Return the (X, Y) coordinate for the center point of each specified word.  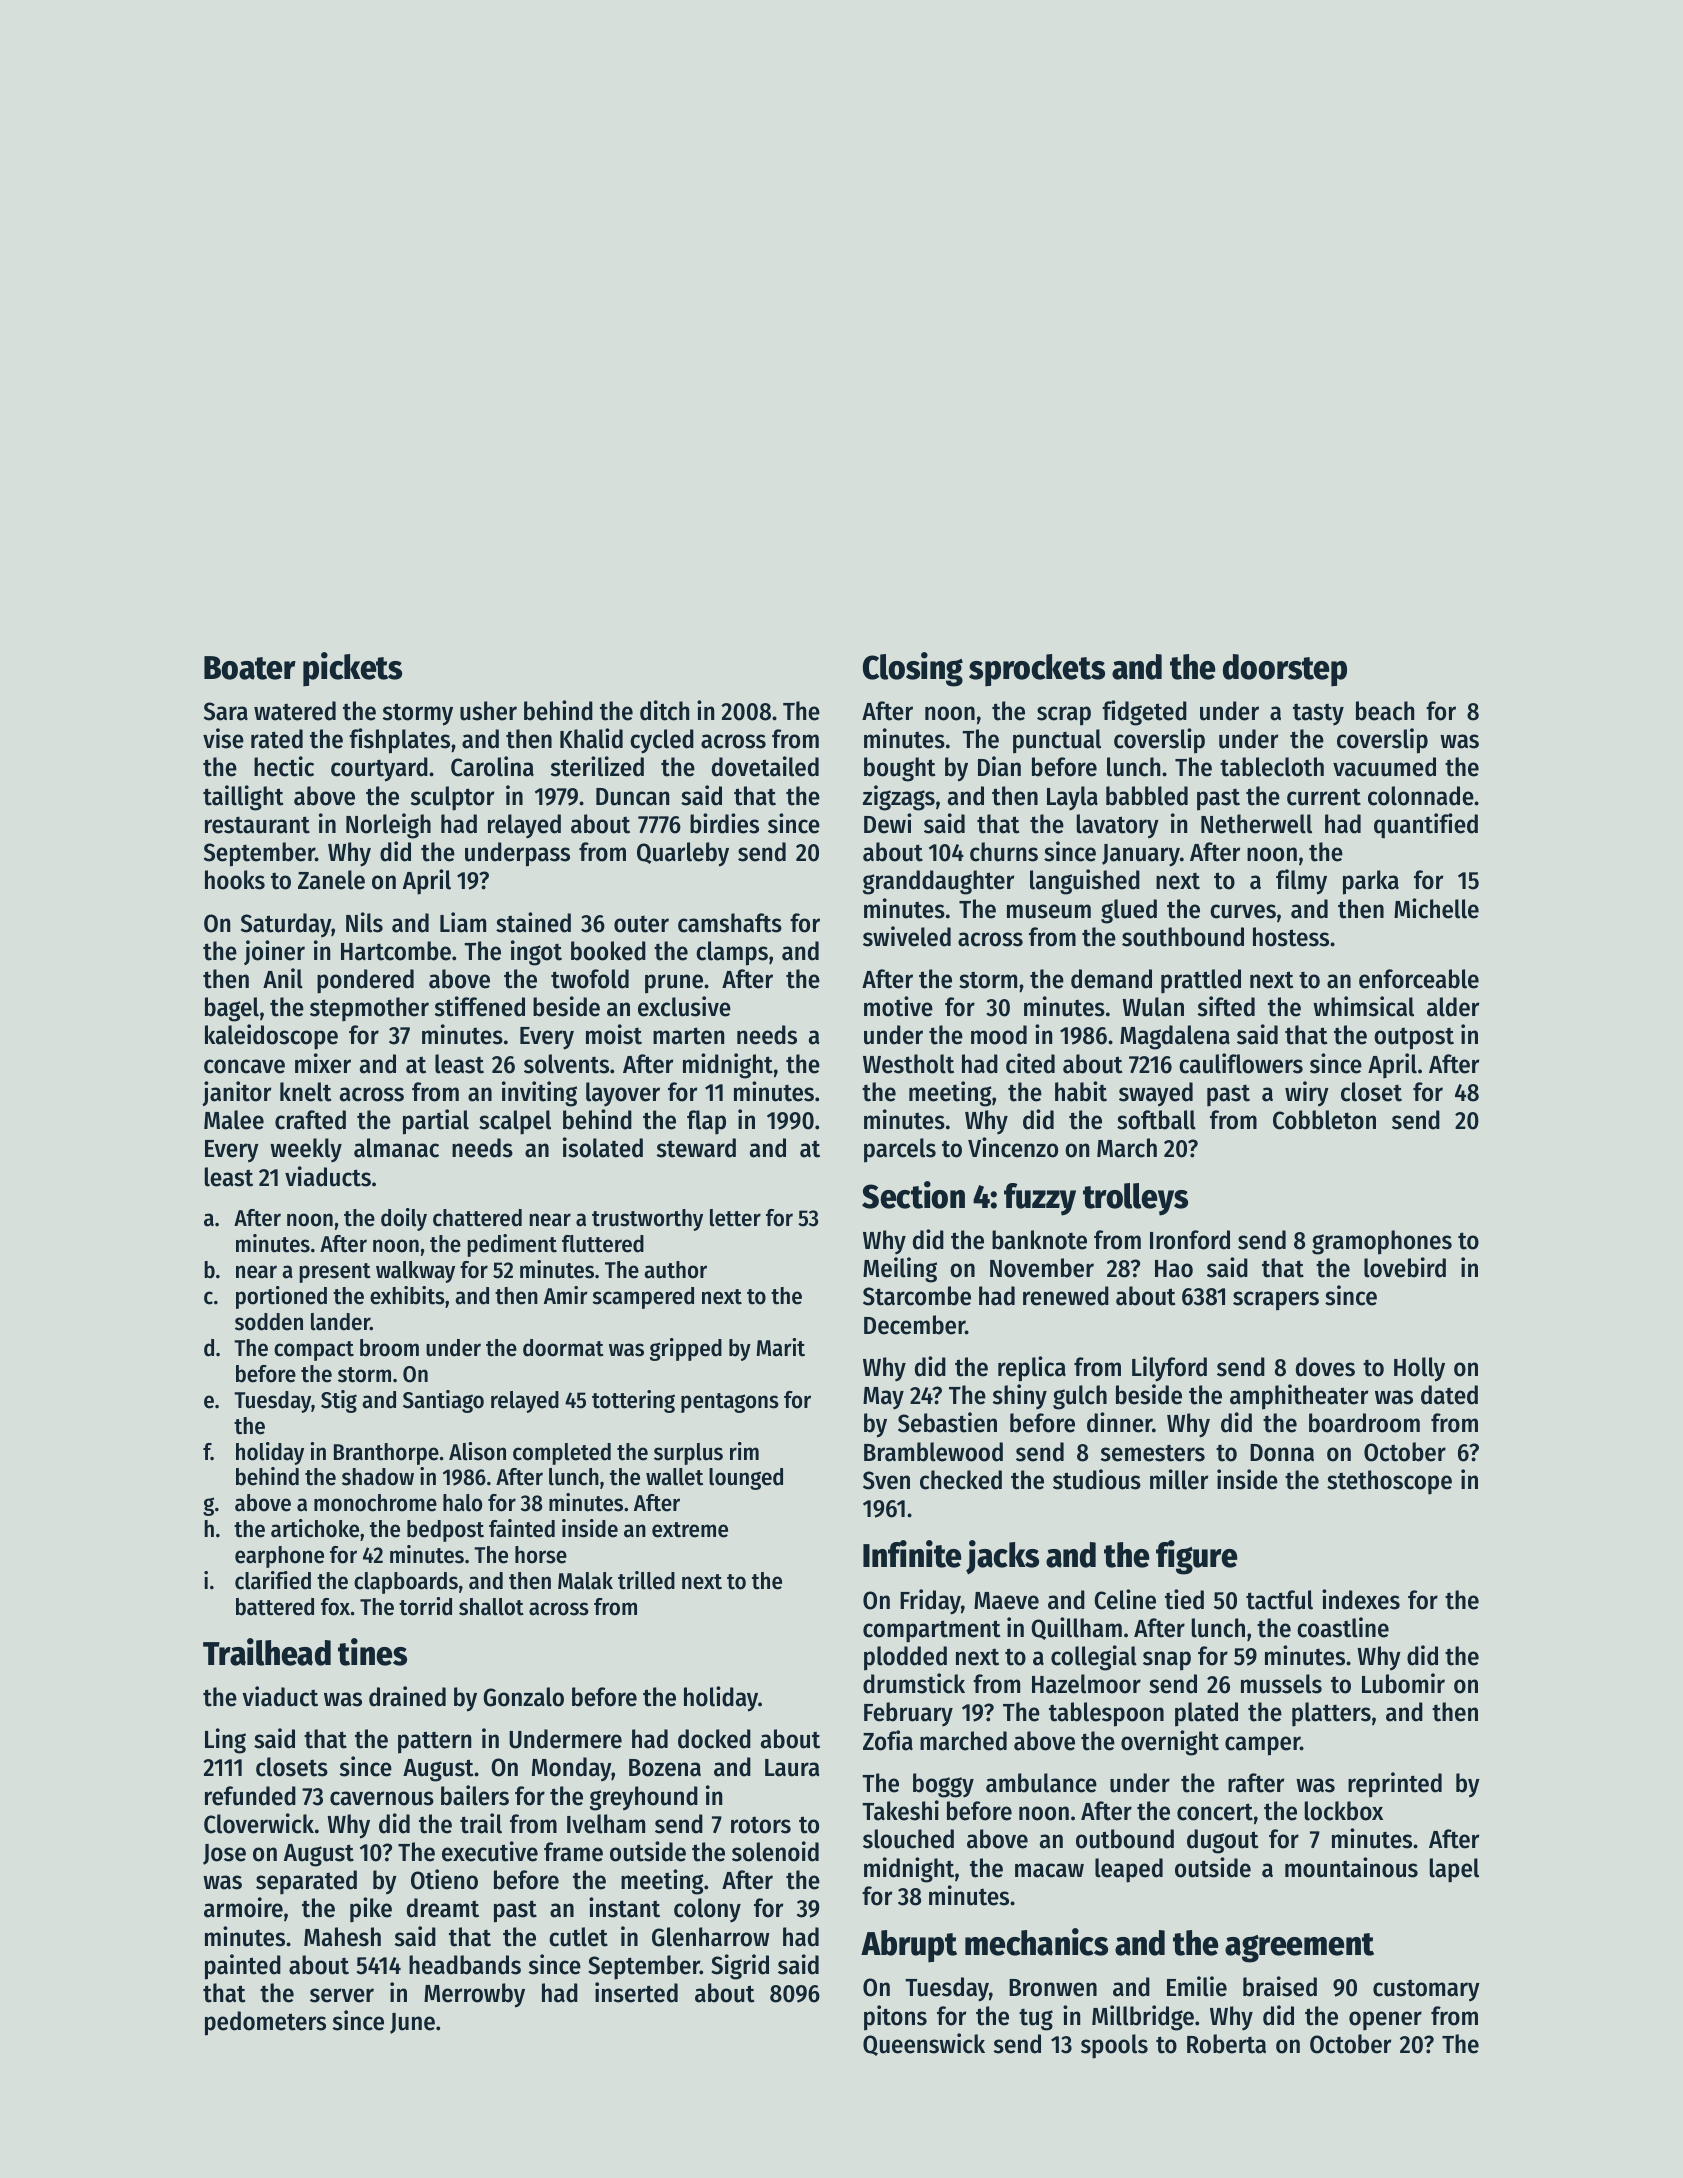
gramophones (1382, 1242)
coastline (1343, 1627)
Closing (913, 669)
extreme (690, 1530)
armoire (243, 1907)
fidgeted (1144, 713)
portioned (281, 1297)
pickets (352, 669)
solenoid (775, 1851)
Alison (477, 1451)
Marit (780, 1347)
